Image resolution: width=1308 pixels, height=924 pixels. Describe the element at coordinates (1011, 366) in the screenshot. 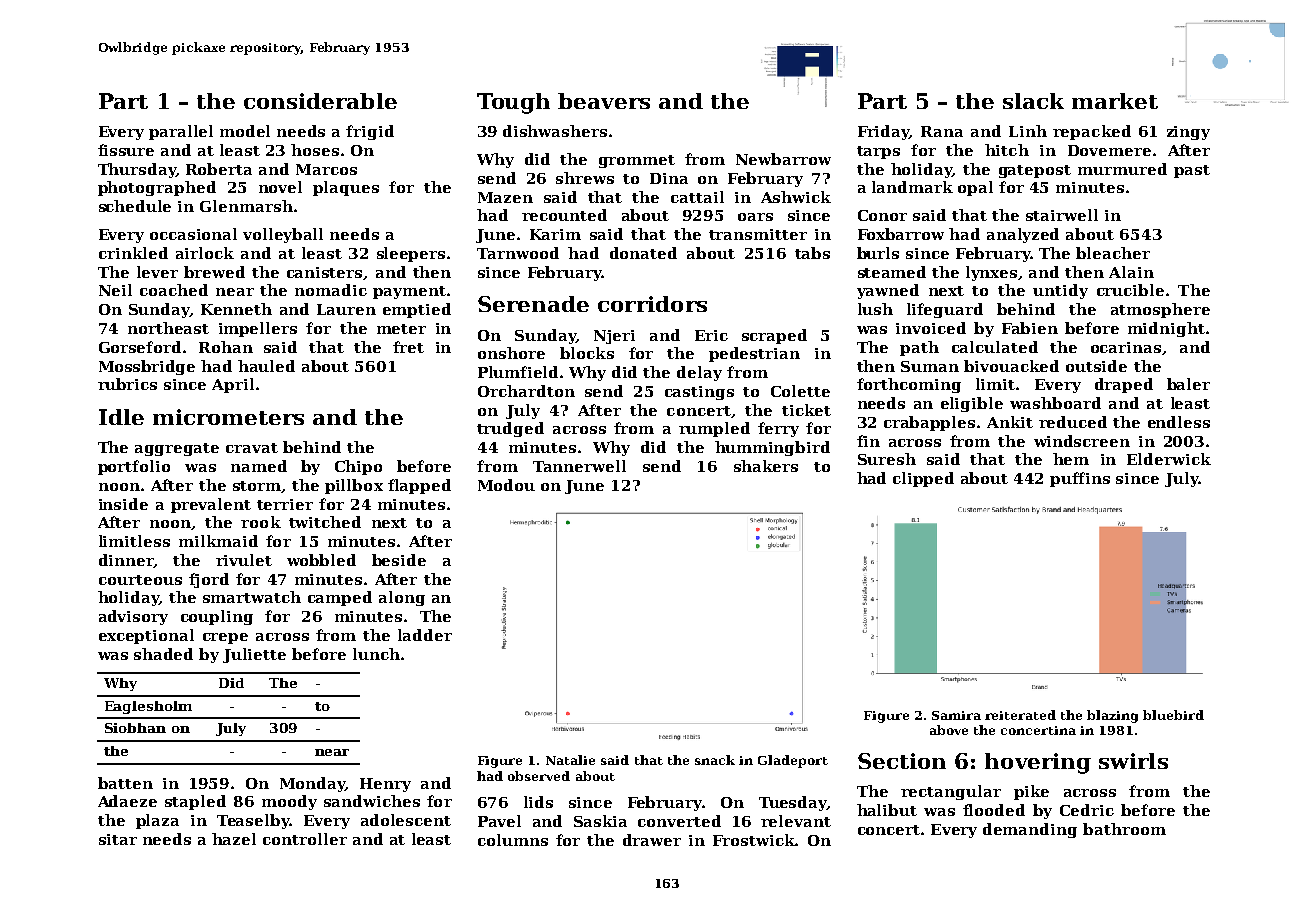

I see `bivouacked` at that location.
